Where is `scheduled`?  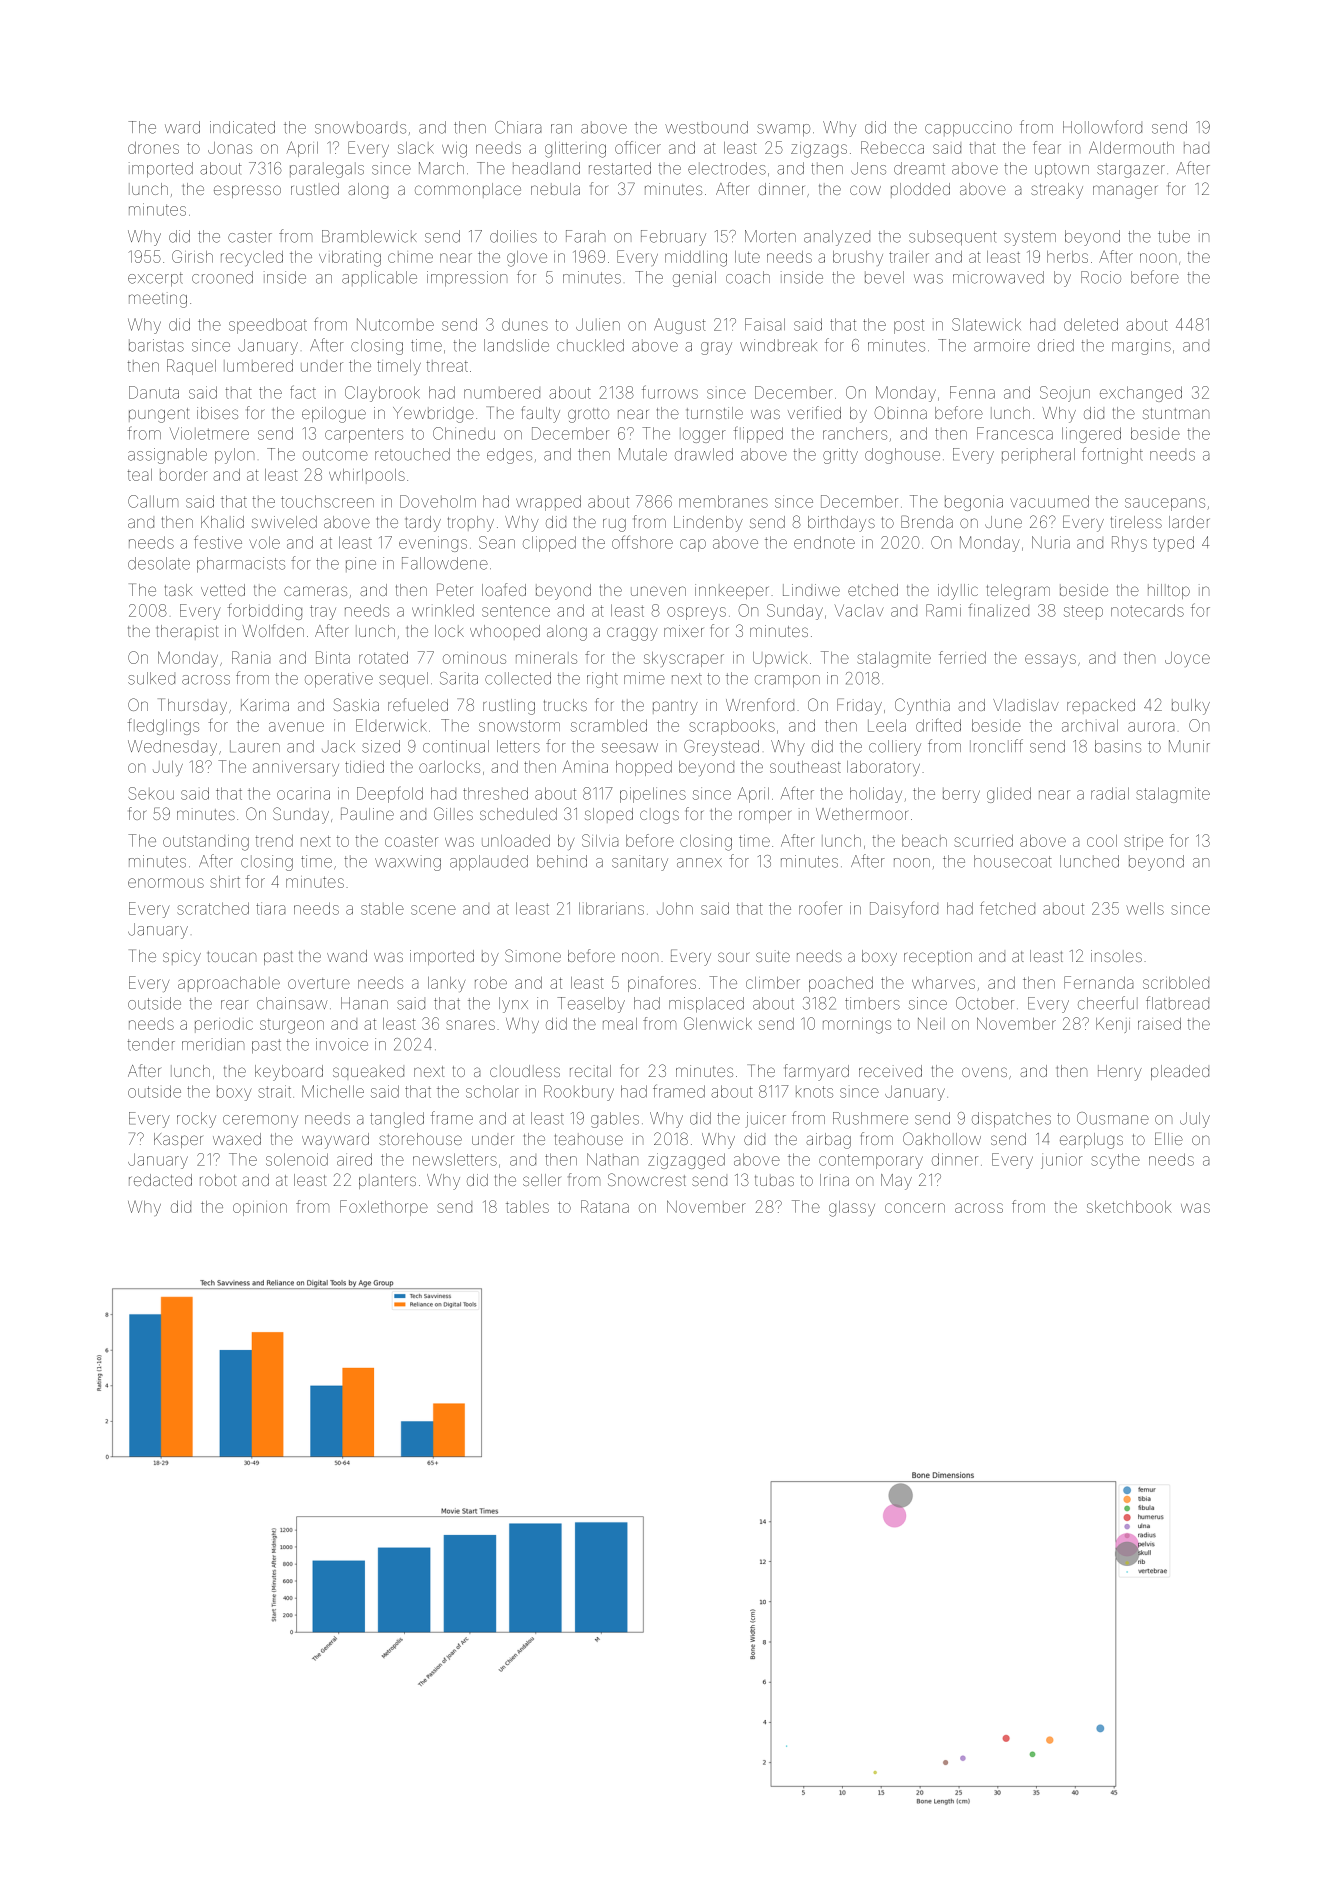 scheduled is located at coordinates (518, 814).
